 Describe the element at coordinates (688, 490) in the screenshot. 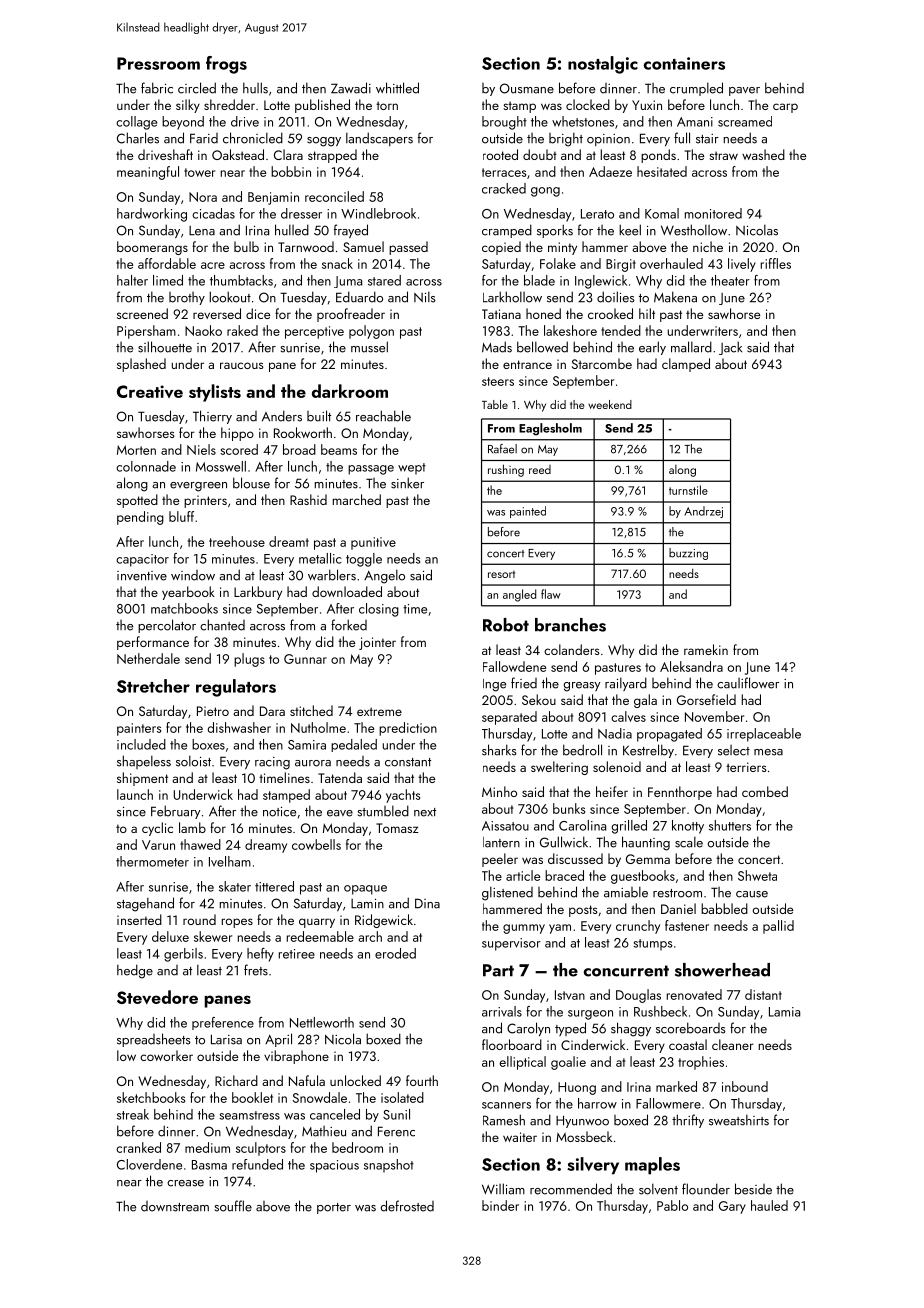

I see `turnstile` at that location.
